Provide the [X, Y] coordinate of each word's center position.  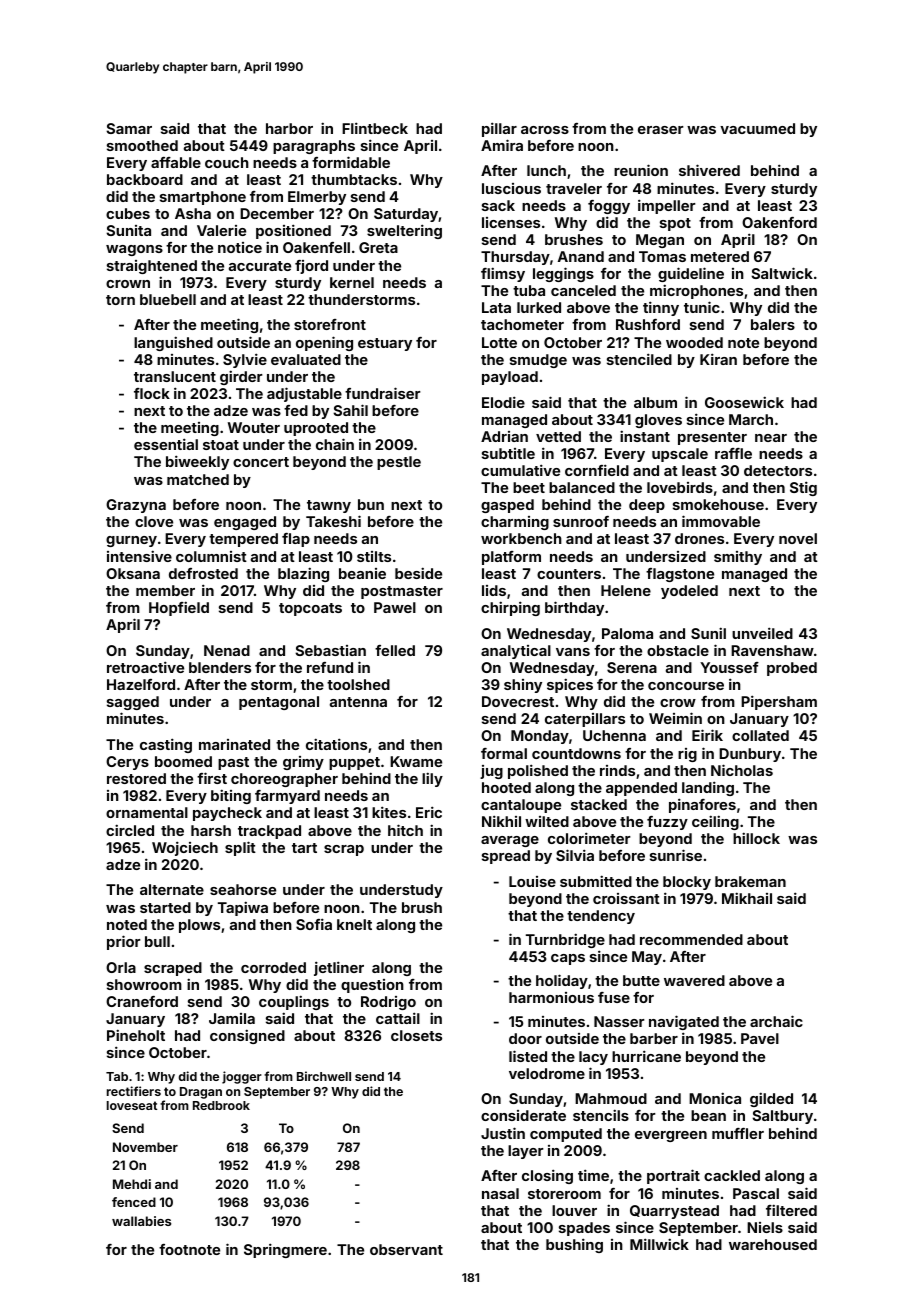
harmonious [551, 997]
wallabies [141, 1221]
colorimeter [589, 838]
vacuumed [757, 128]
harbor [289, 128]
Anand [581, 256]
